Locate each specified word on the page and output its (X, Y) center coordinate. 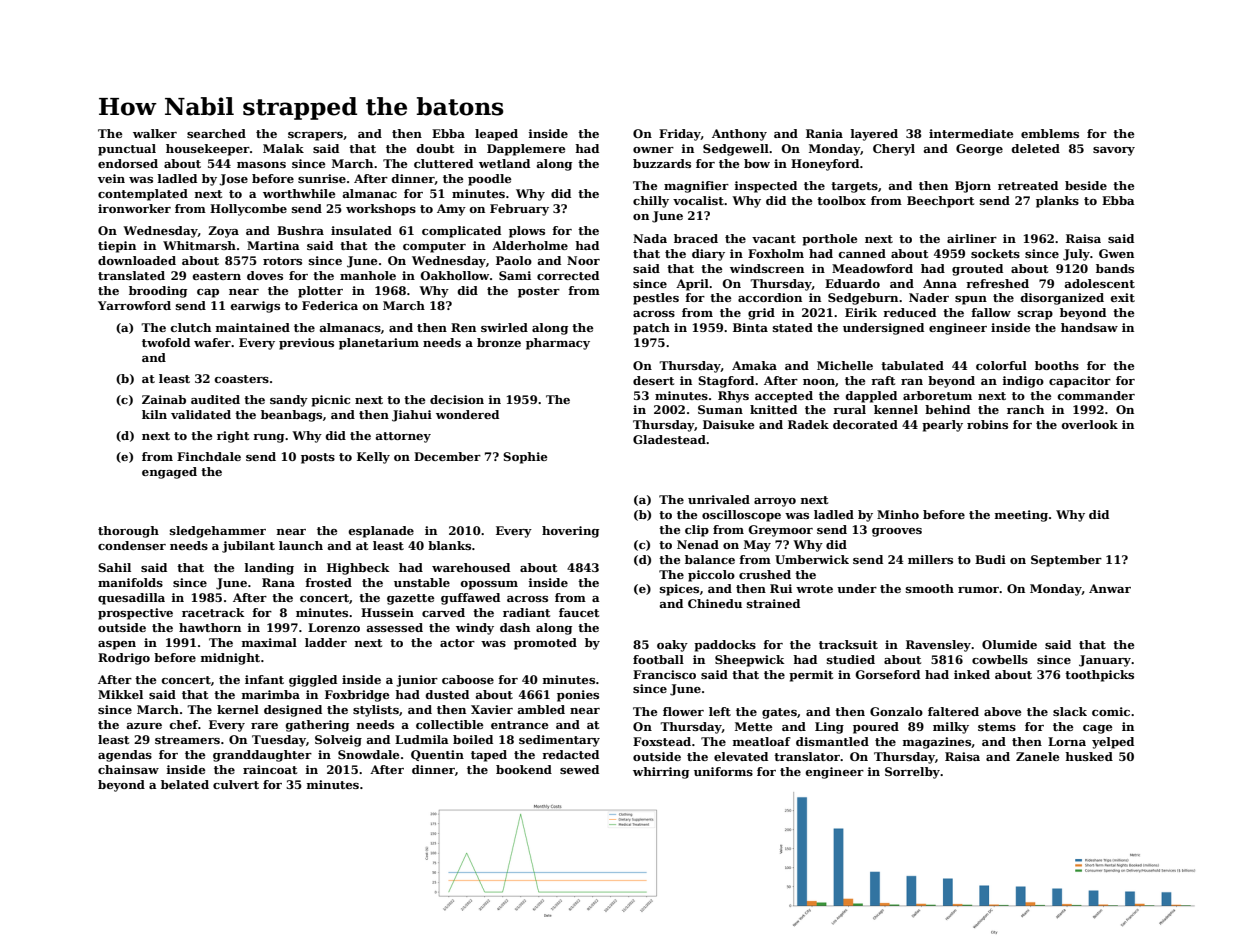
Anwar (1110, 588)
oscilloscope (741, 516)
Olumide (1009, 644)
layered (874, 135)
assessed (394, 627)
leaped (496, 135)
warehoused (471, 567)
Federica (330, 305)
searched (216, 133)
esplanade (381, 532)
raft (883, 380)
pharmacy (558, 344)
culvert (236, 784)
